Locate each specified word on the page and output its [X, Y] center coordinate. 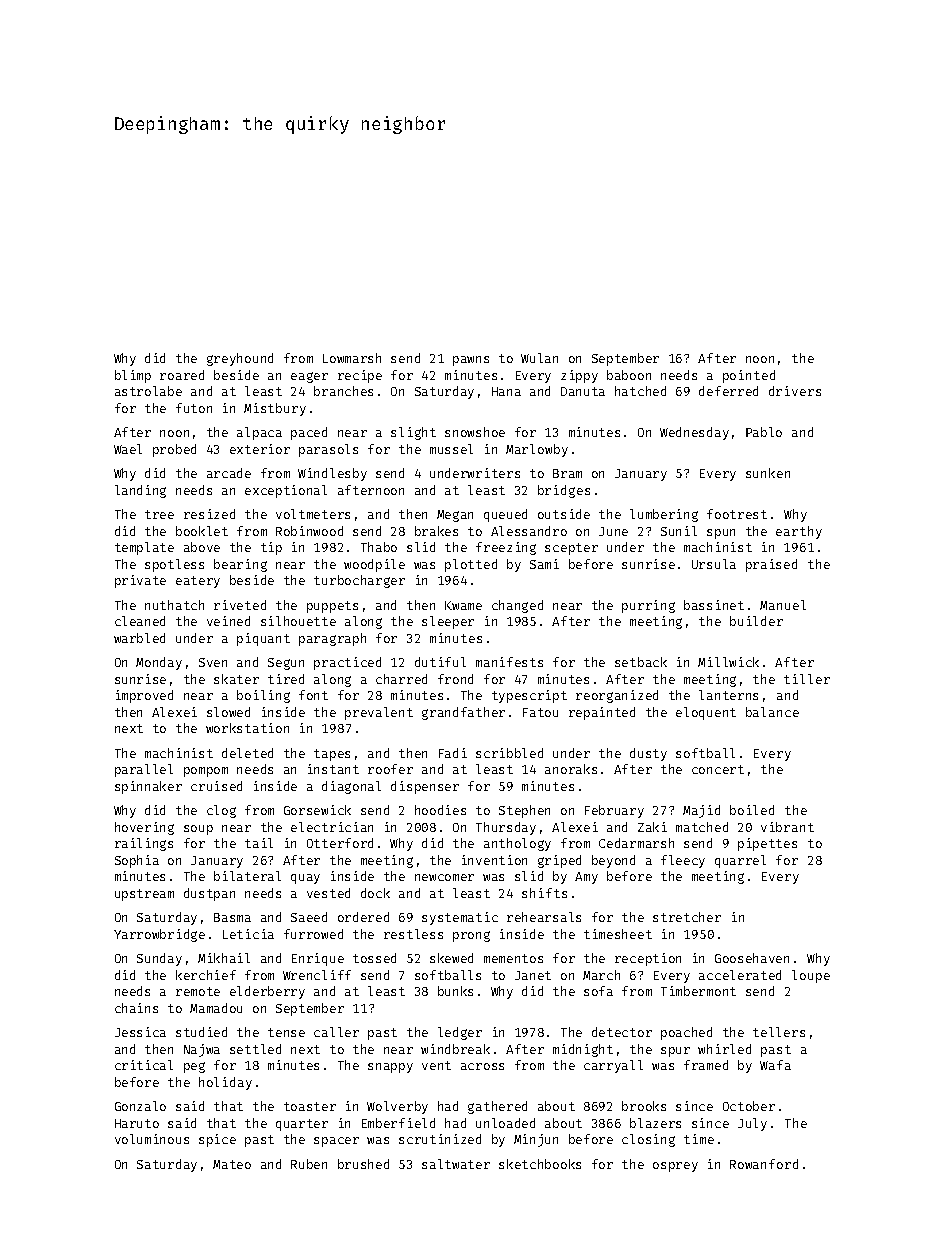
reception [648, 959]
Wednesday [694, 433]
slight [413, 433]
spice [217, 1140]
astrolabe [148, 391]
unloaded [505, 1123]
